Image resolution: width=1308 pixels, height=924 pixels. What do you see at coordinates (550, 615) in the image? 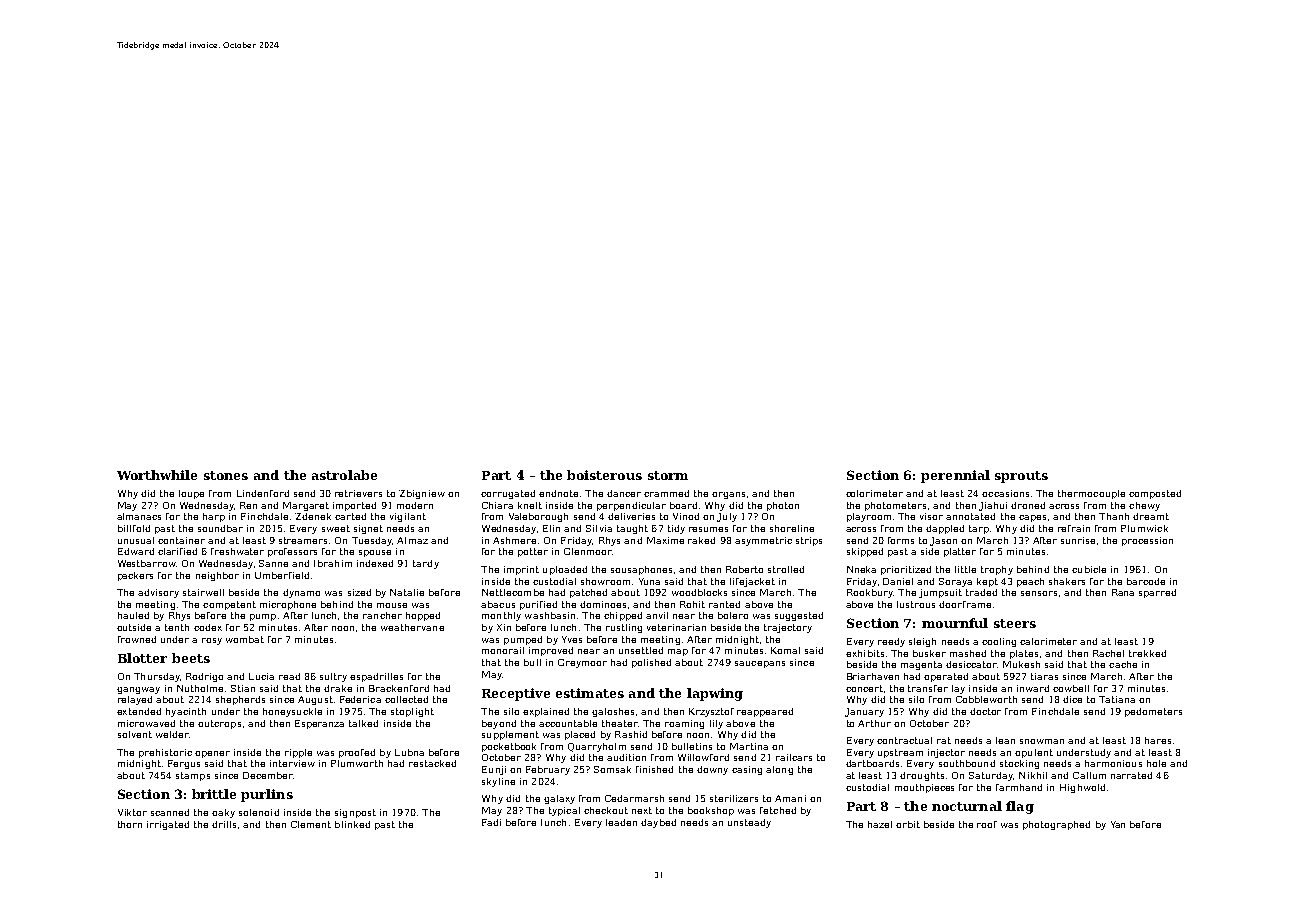
I see `washbasin` at bounding box center [550, 615].
